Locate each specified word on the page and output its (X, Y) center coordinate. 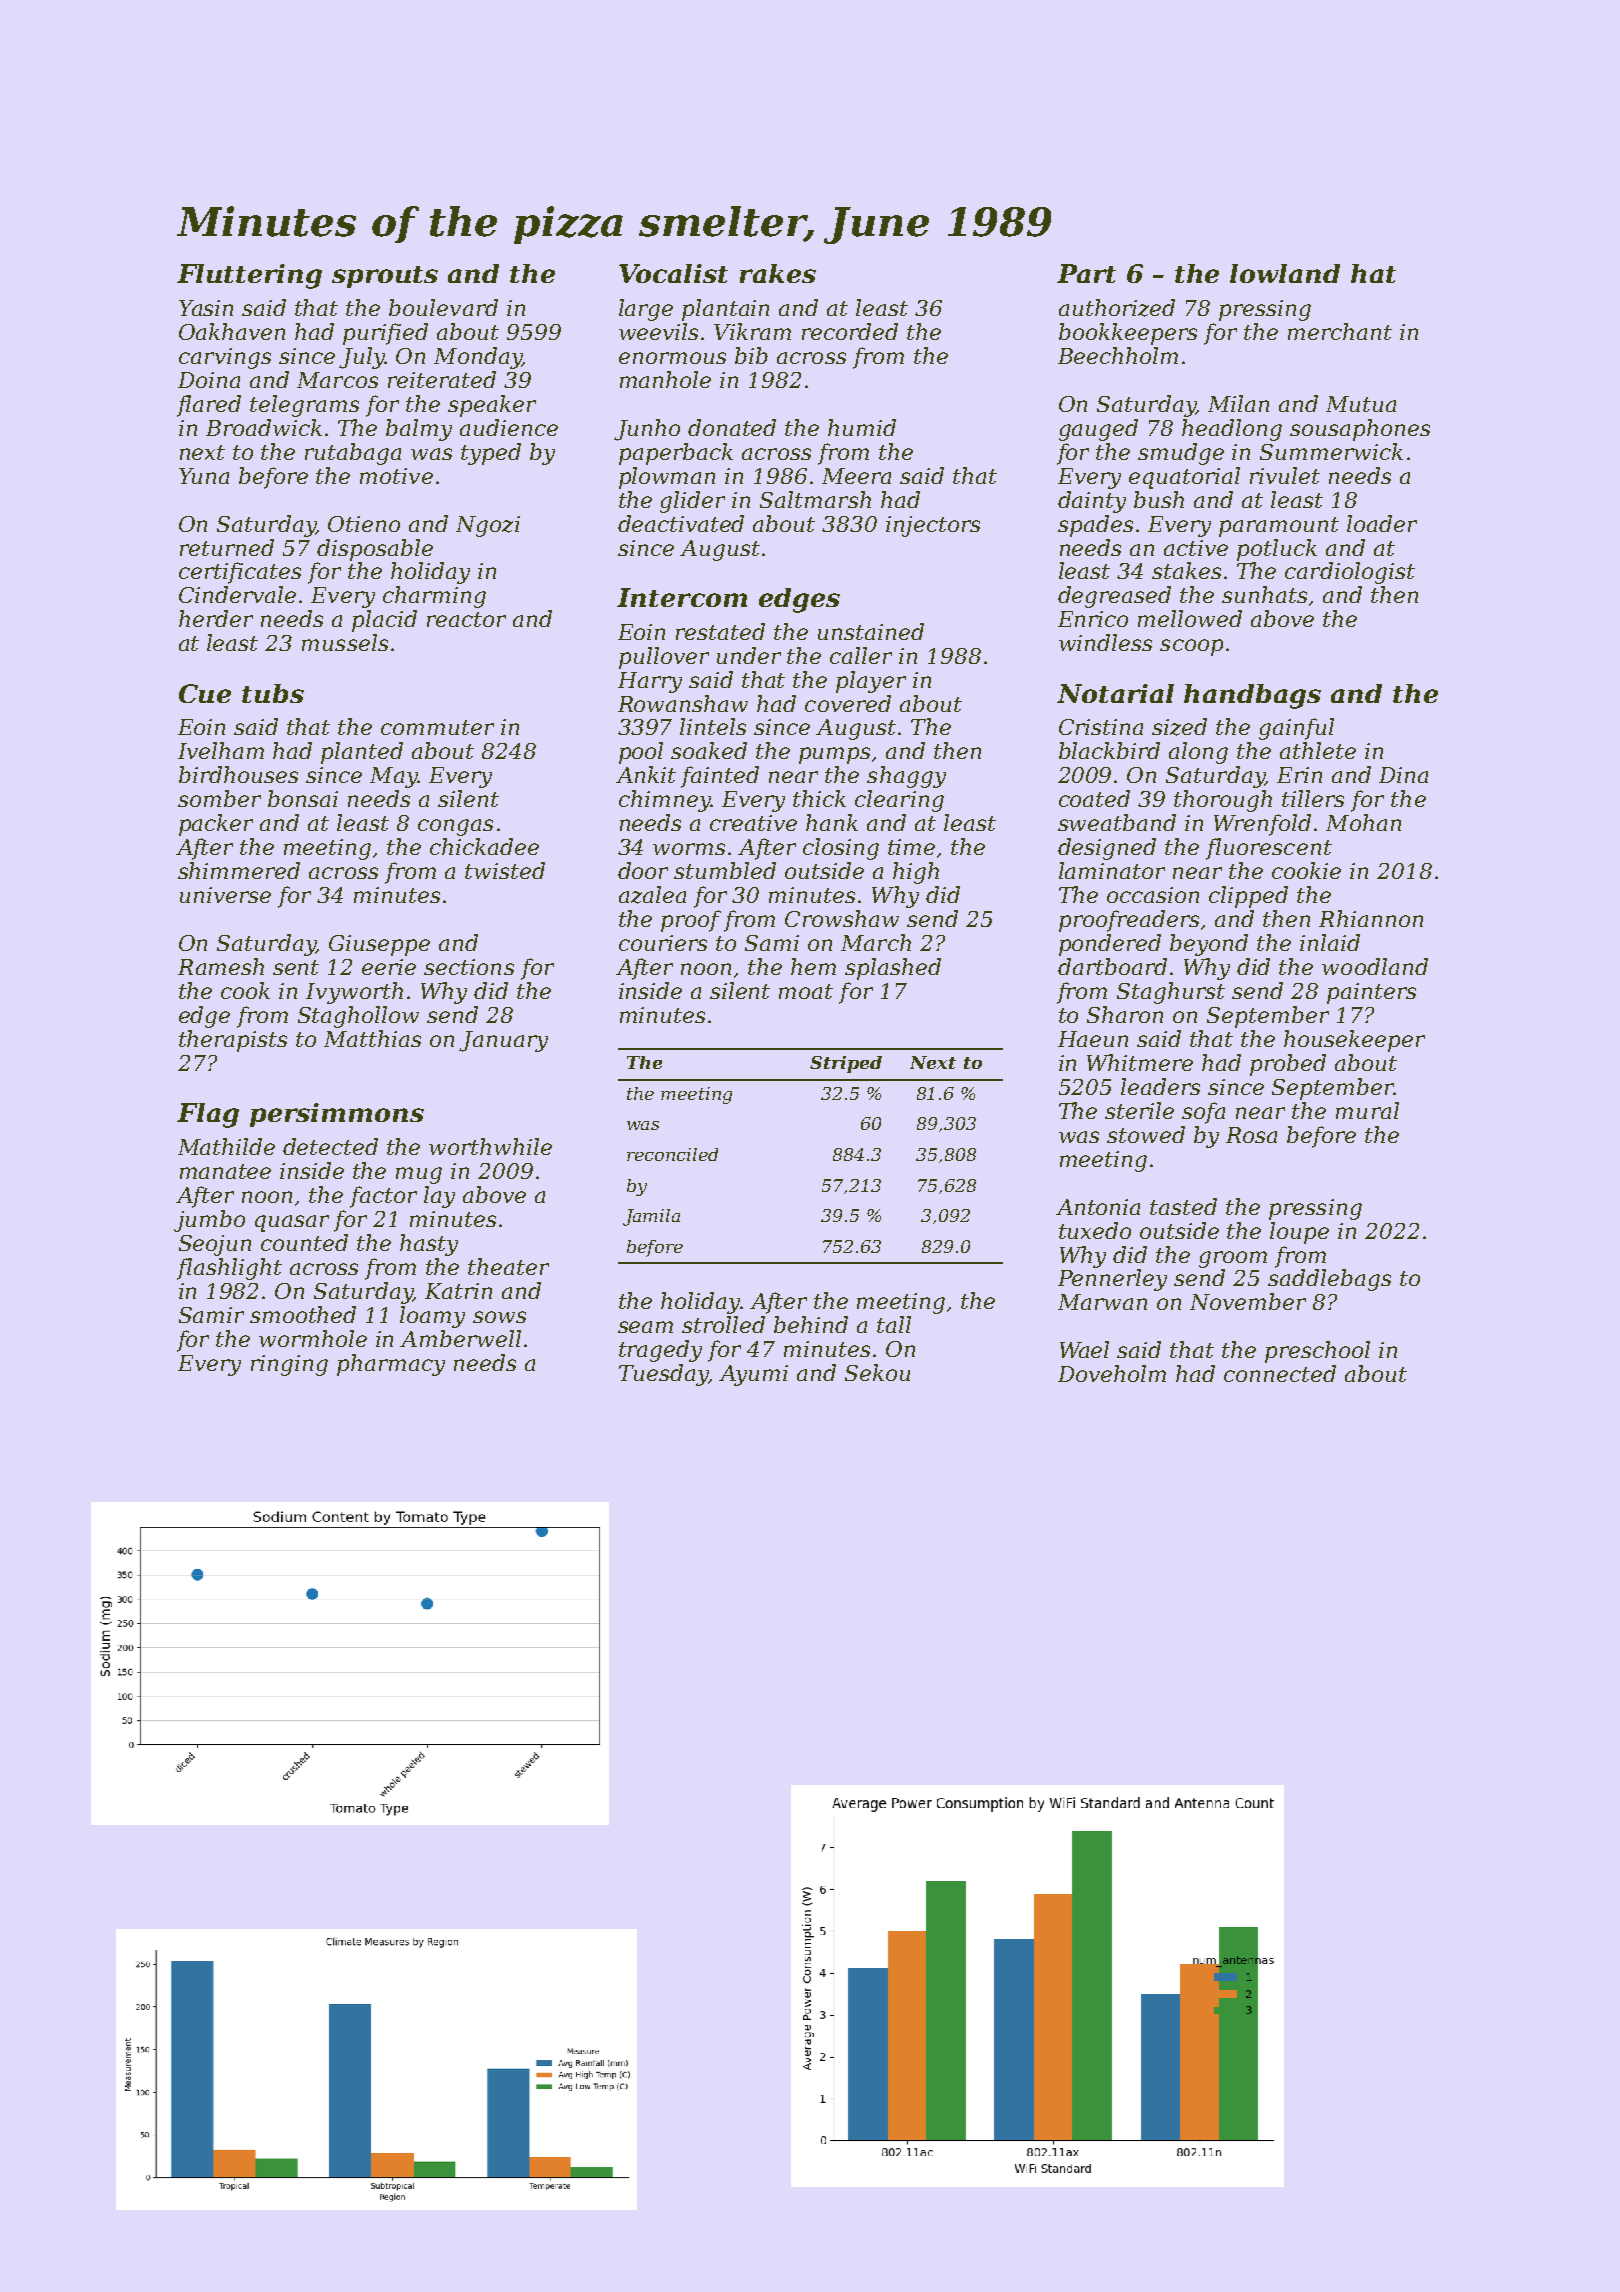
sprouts (385, 277)
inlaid (1330, 942)
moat (806, 991)
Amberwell (460, 1338)
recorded (850, 331)
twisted (505, 870)
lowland (1285, 273)
